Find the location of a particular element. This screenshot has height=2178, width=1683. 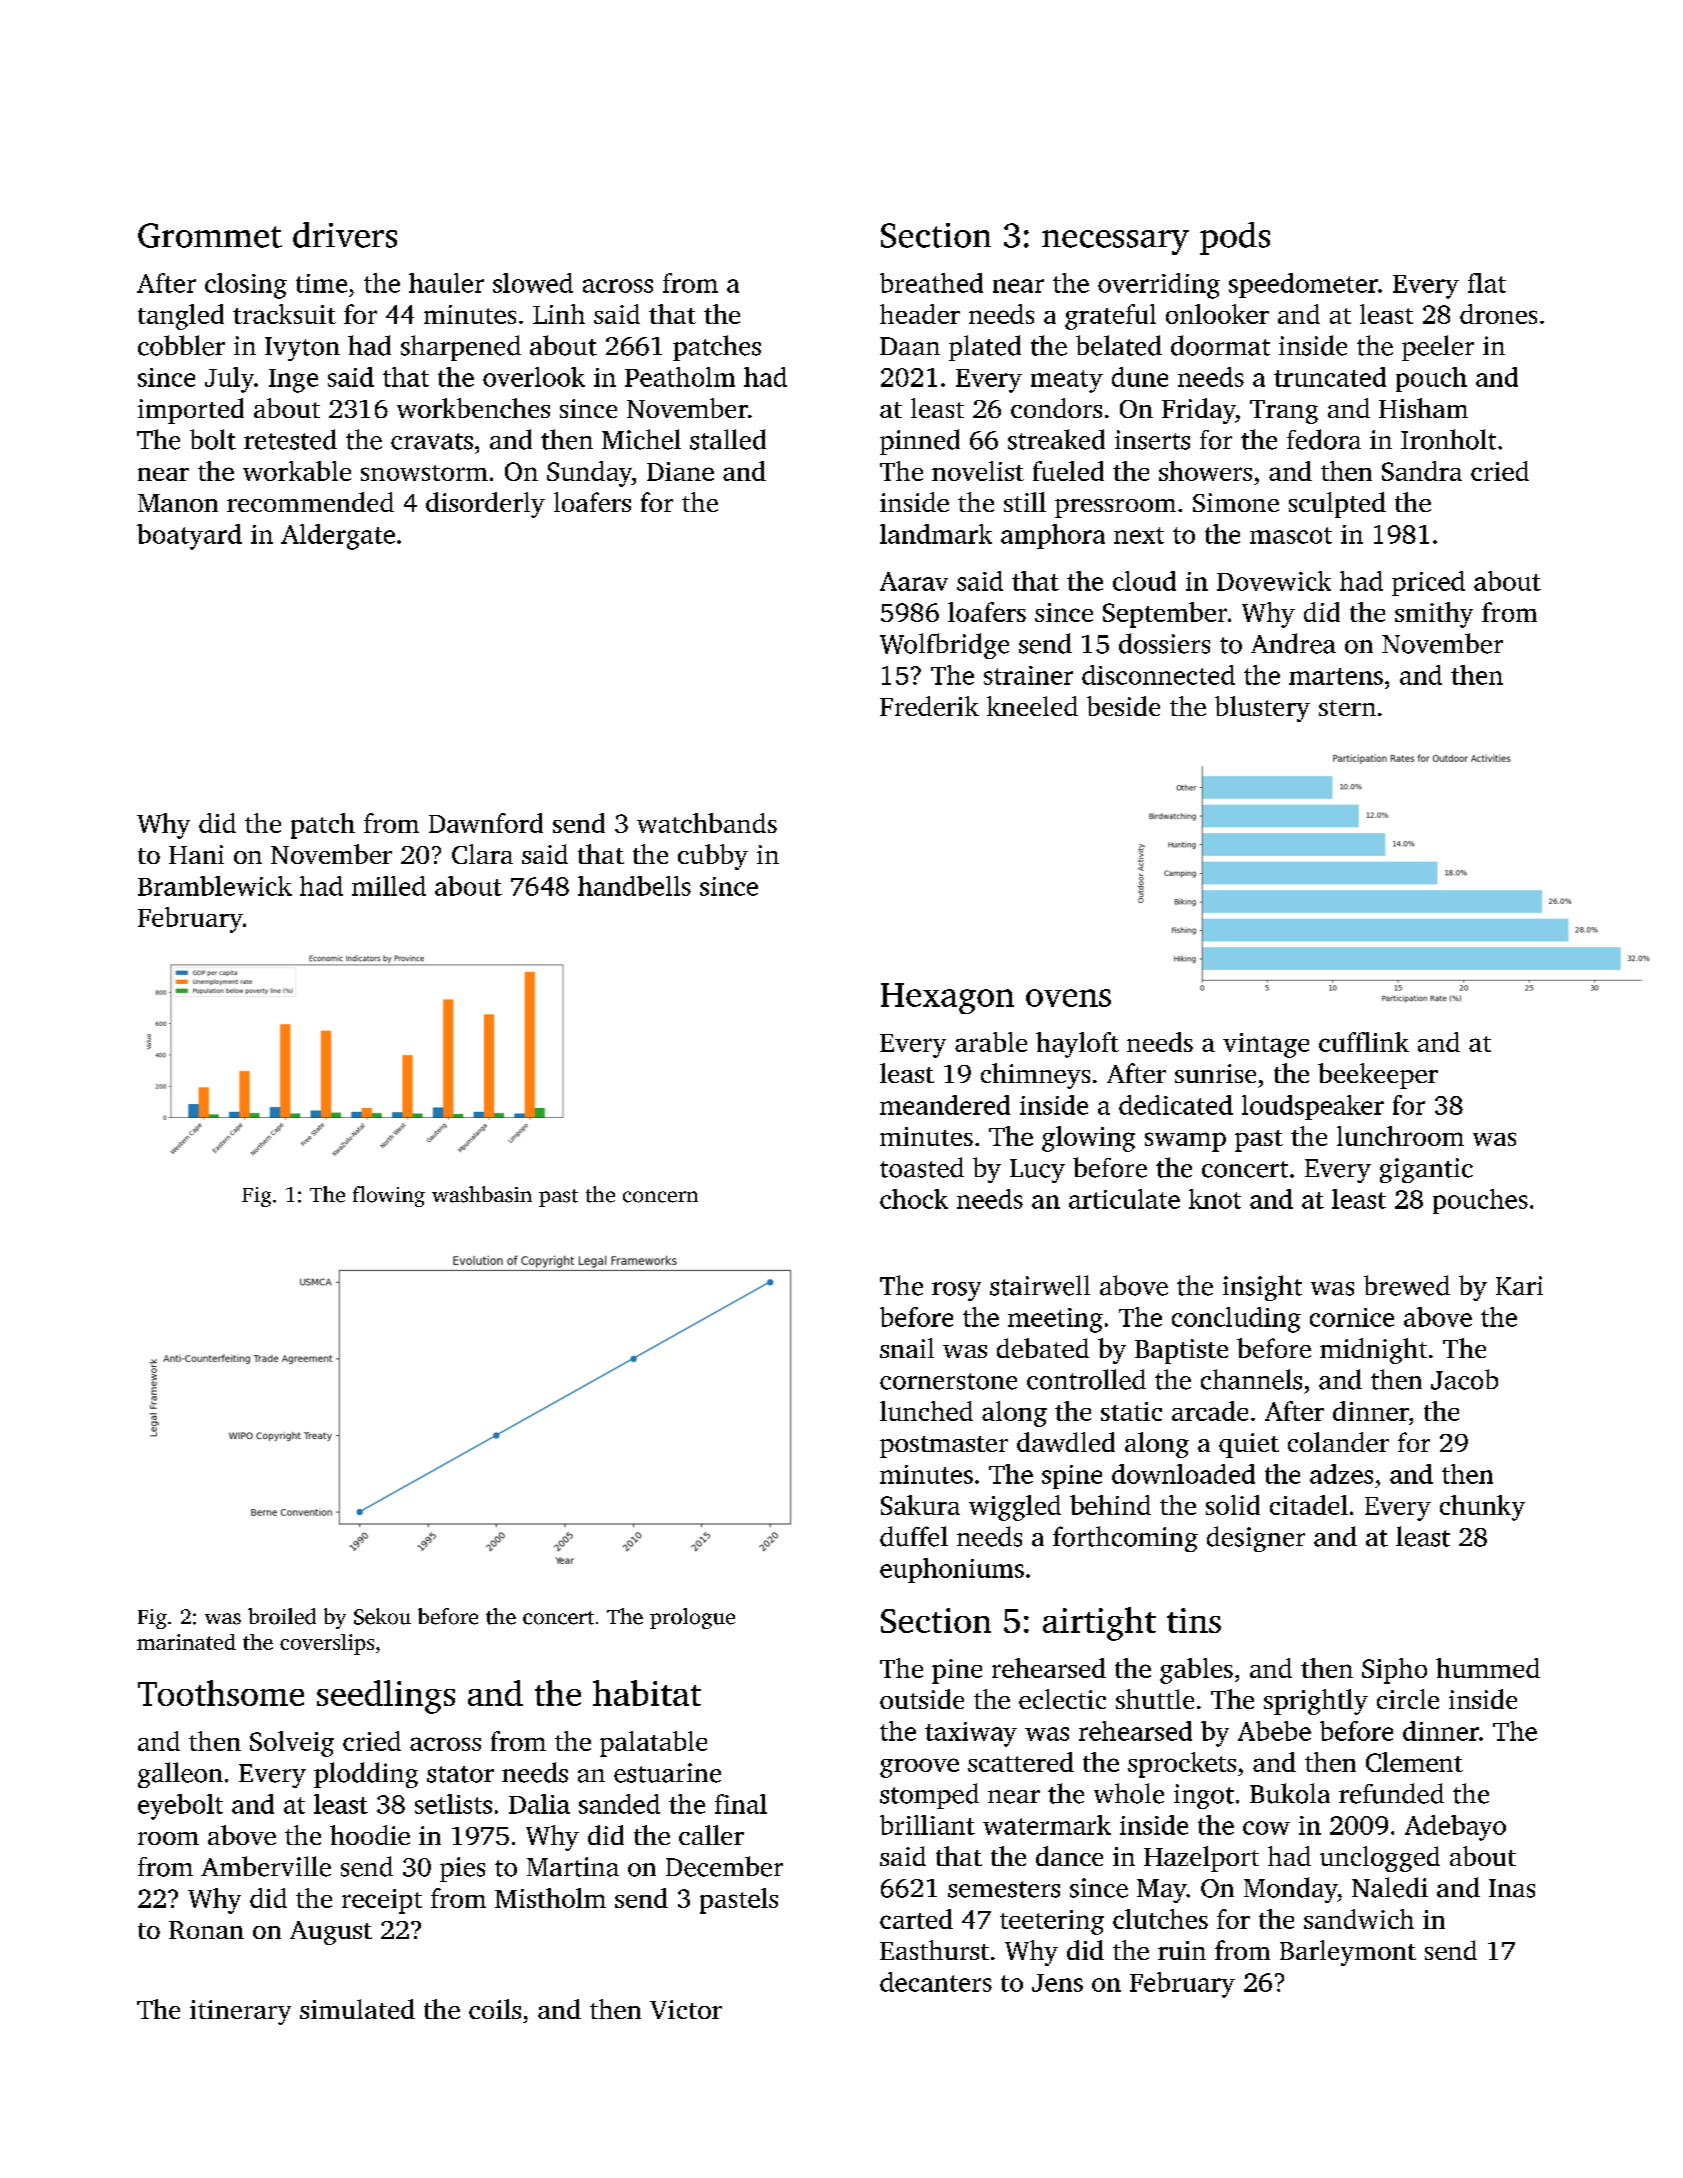

pods is located at coordinates (1235, 238).
